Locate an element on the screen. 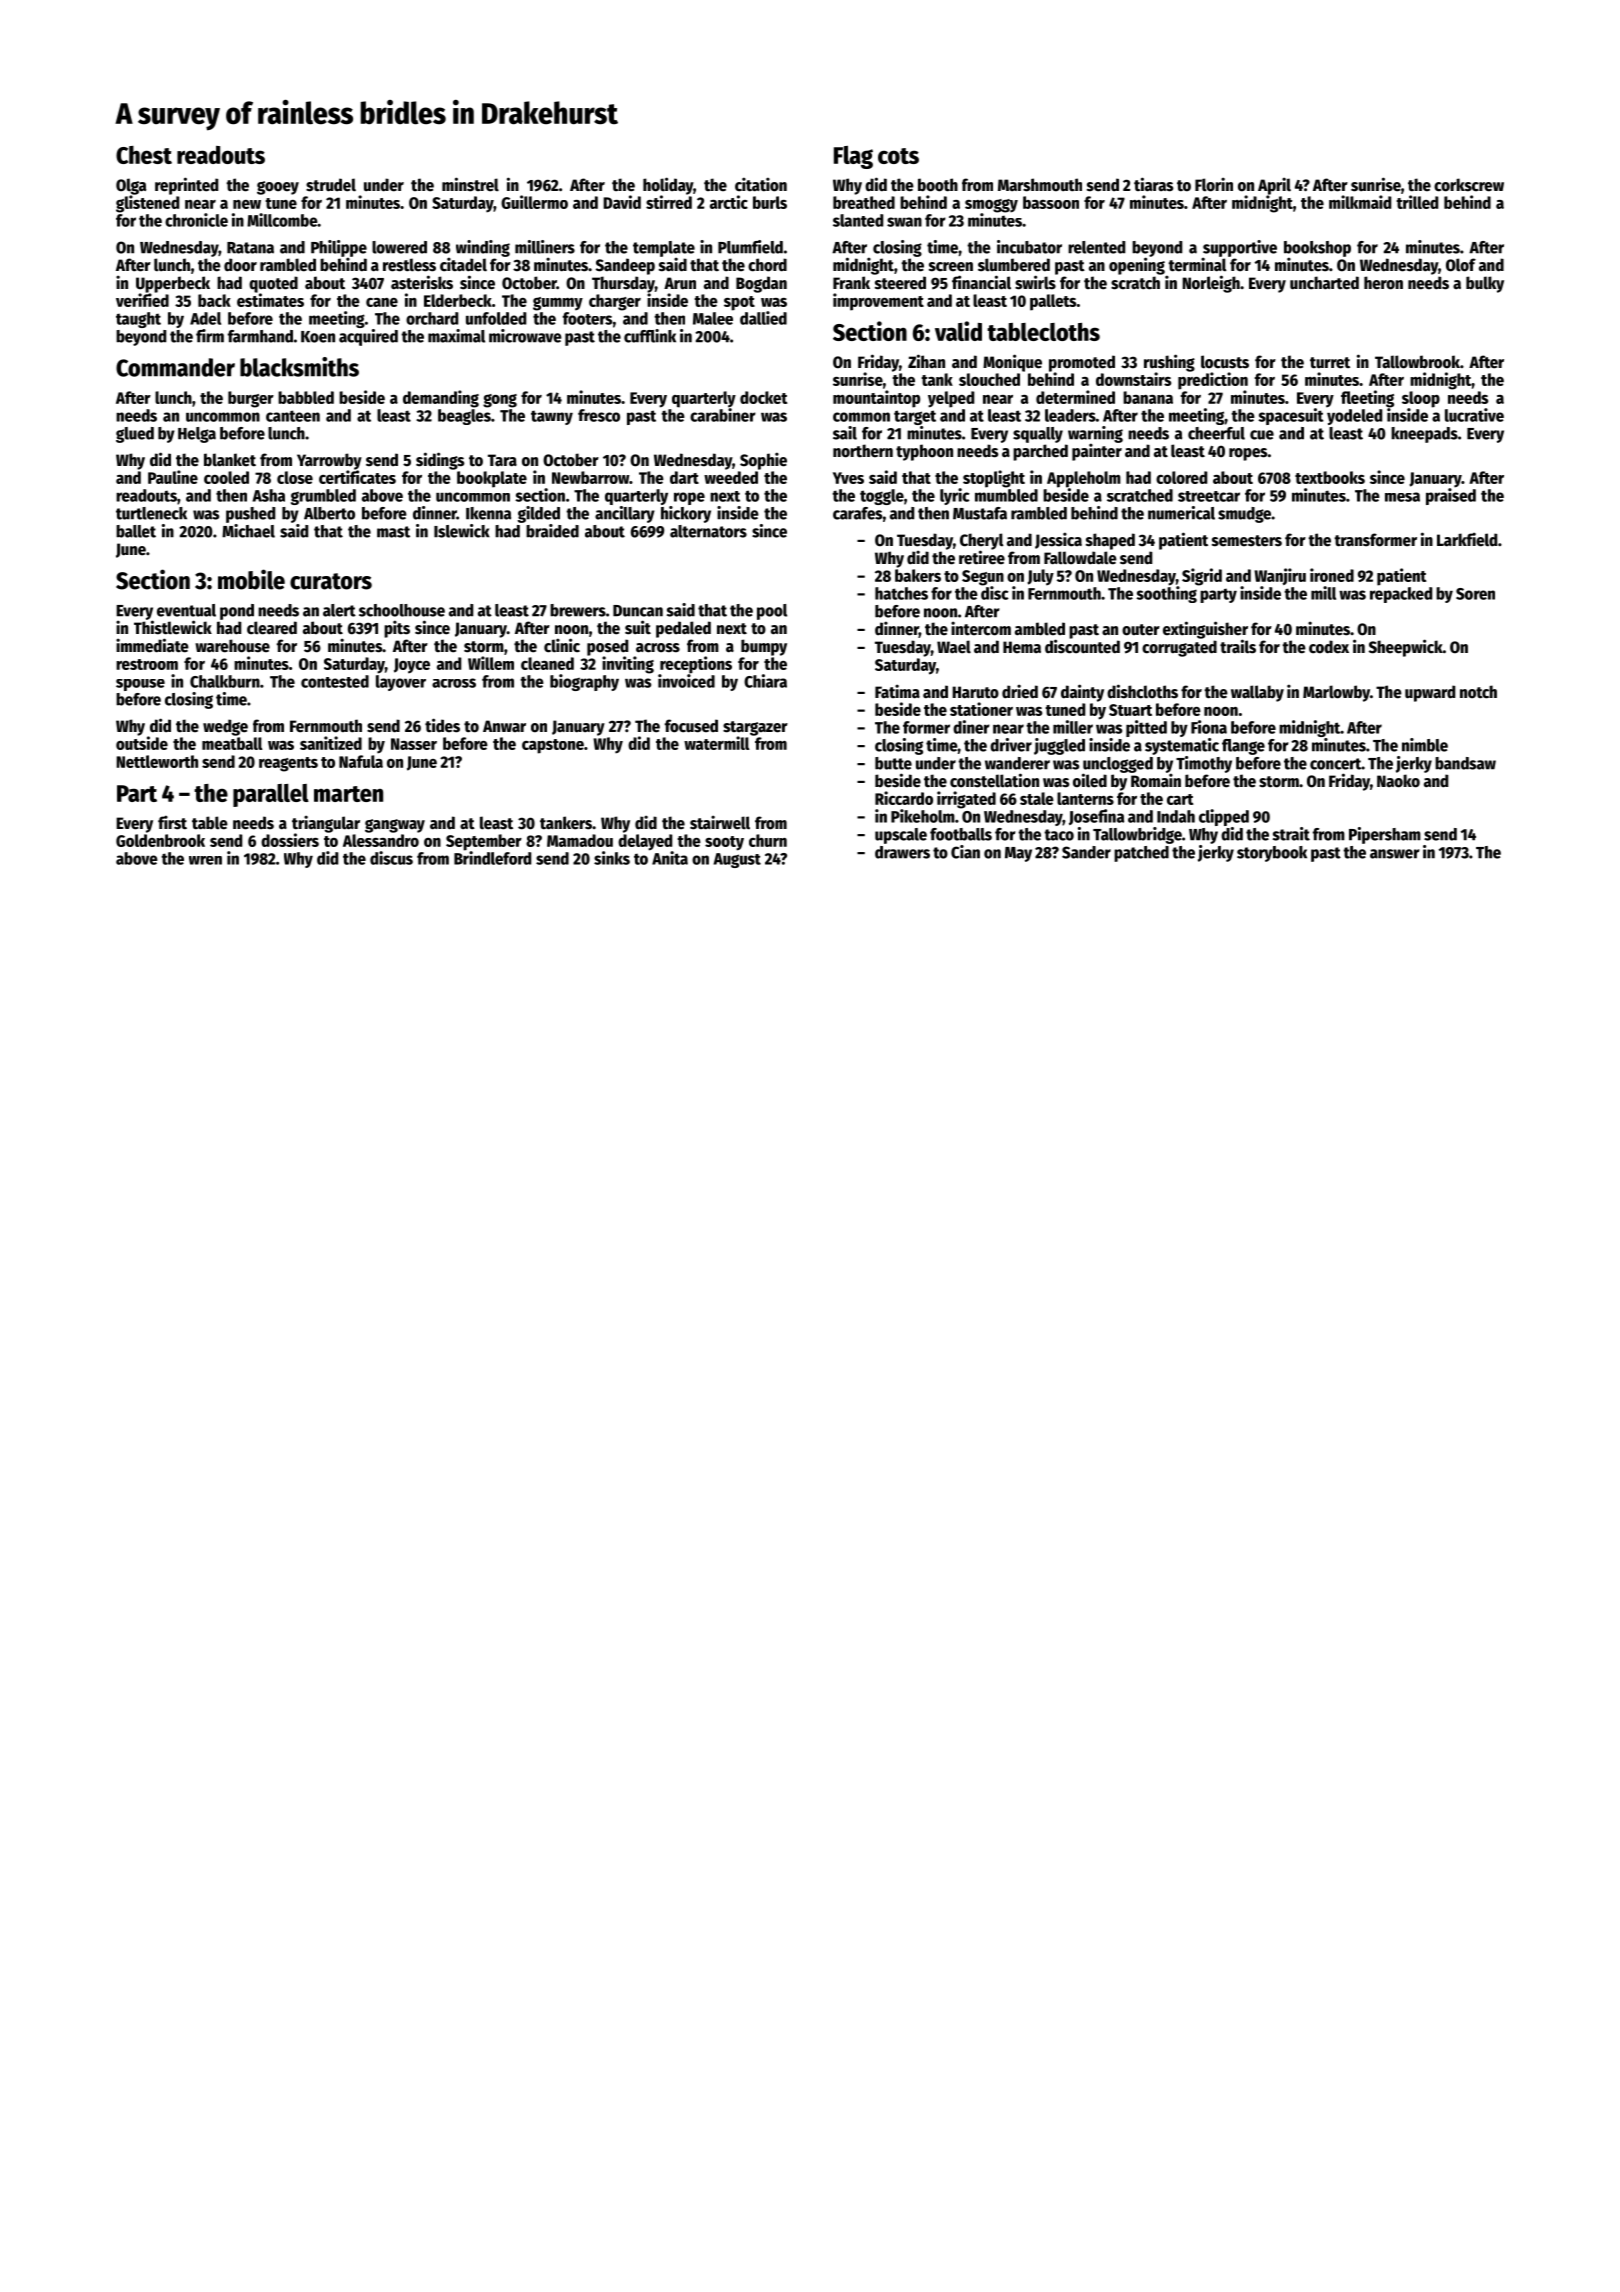 The width and height of the screenshot is (1620, 2292). extinguisher is located at coordinates (1205, 630).
